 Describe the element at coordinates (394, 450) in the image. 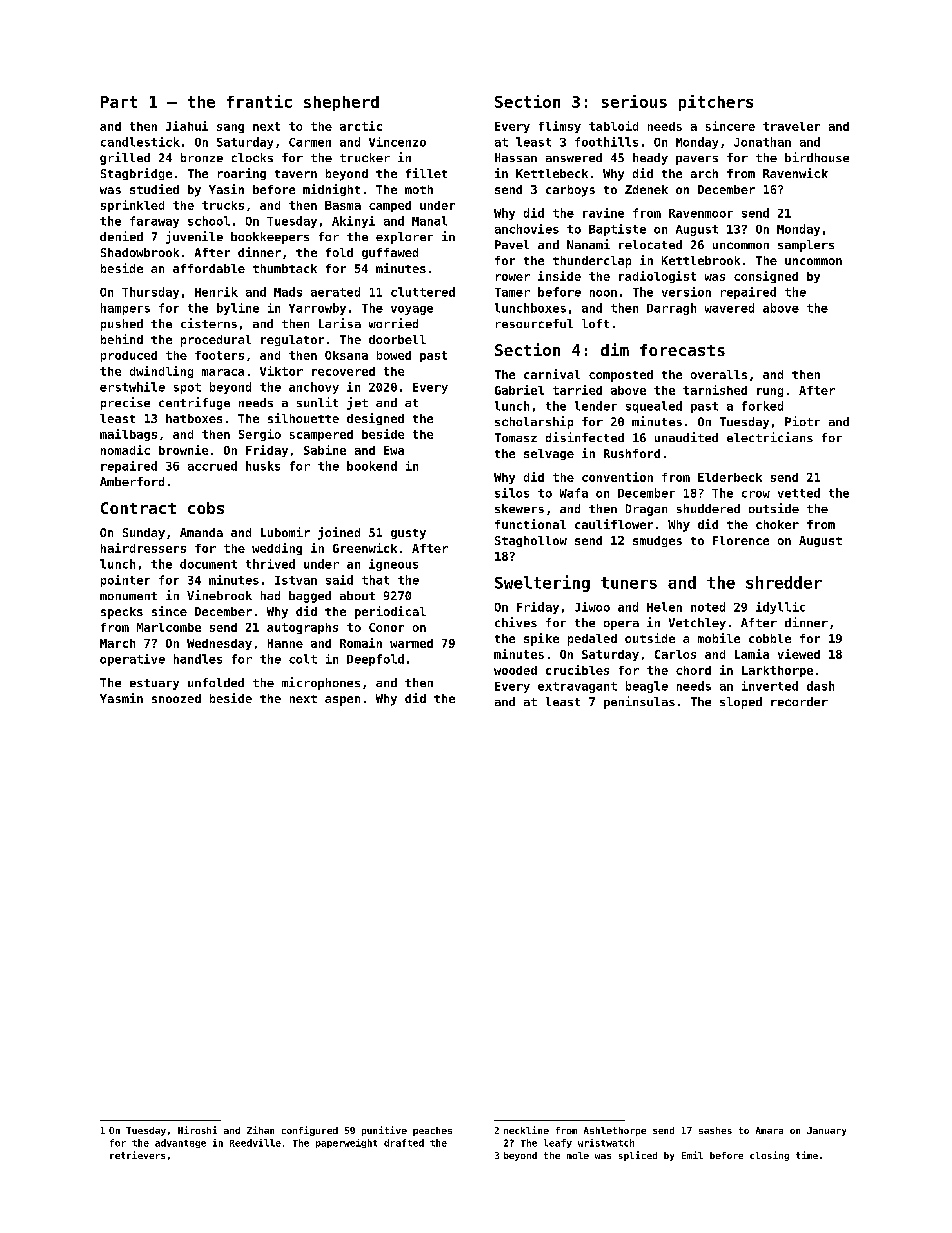

I see `Ewa` at that location.
